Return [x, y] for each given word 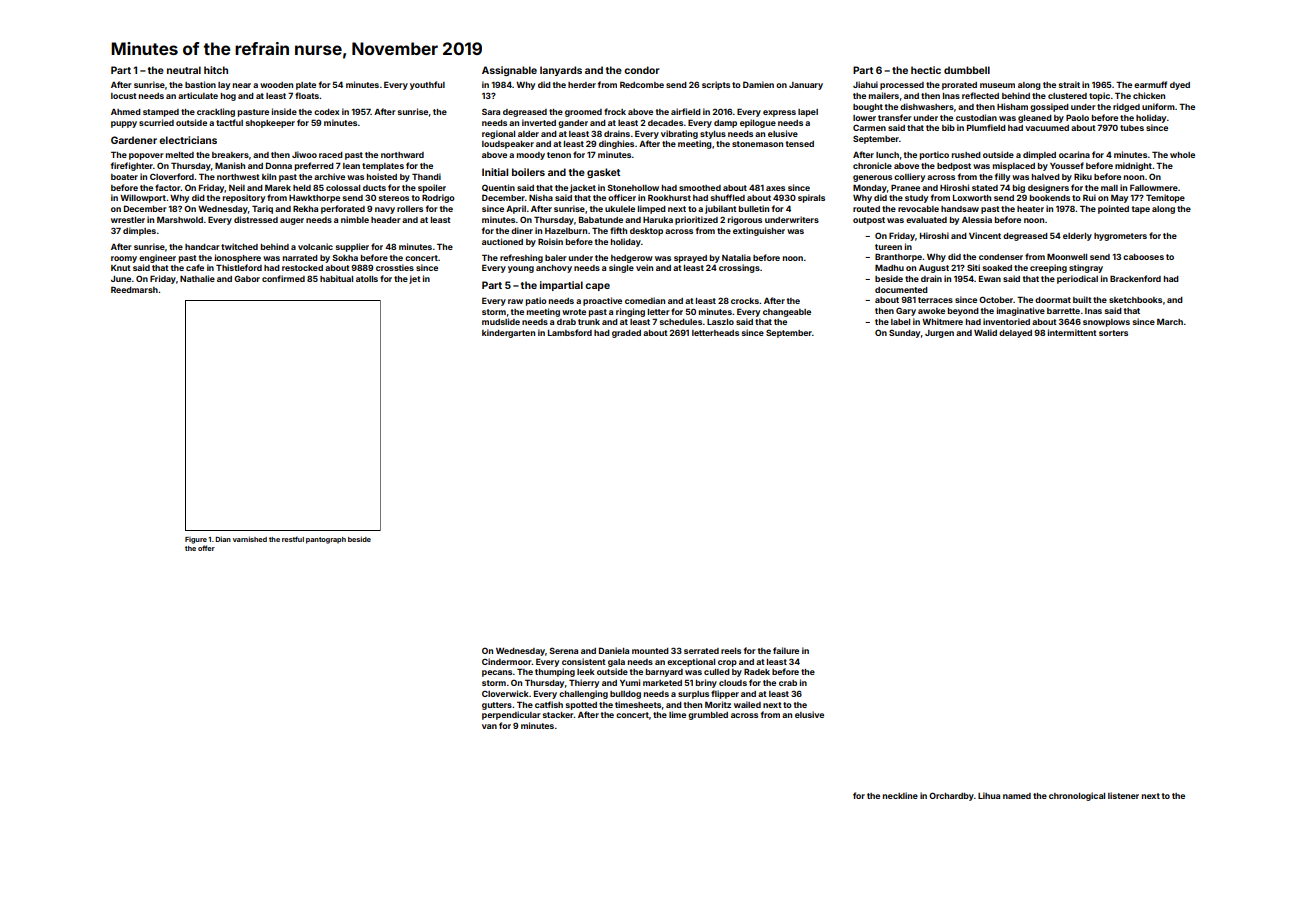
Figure [196, 540]
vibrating [679, 134]
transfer [895, 117]
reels [731, 651]
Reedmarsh [134, 289]
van [489, 726]
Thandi [426, 176]
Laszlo [720, 322]
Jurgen [939, 334]
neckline [900, 795]
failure [786, 650]
